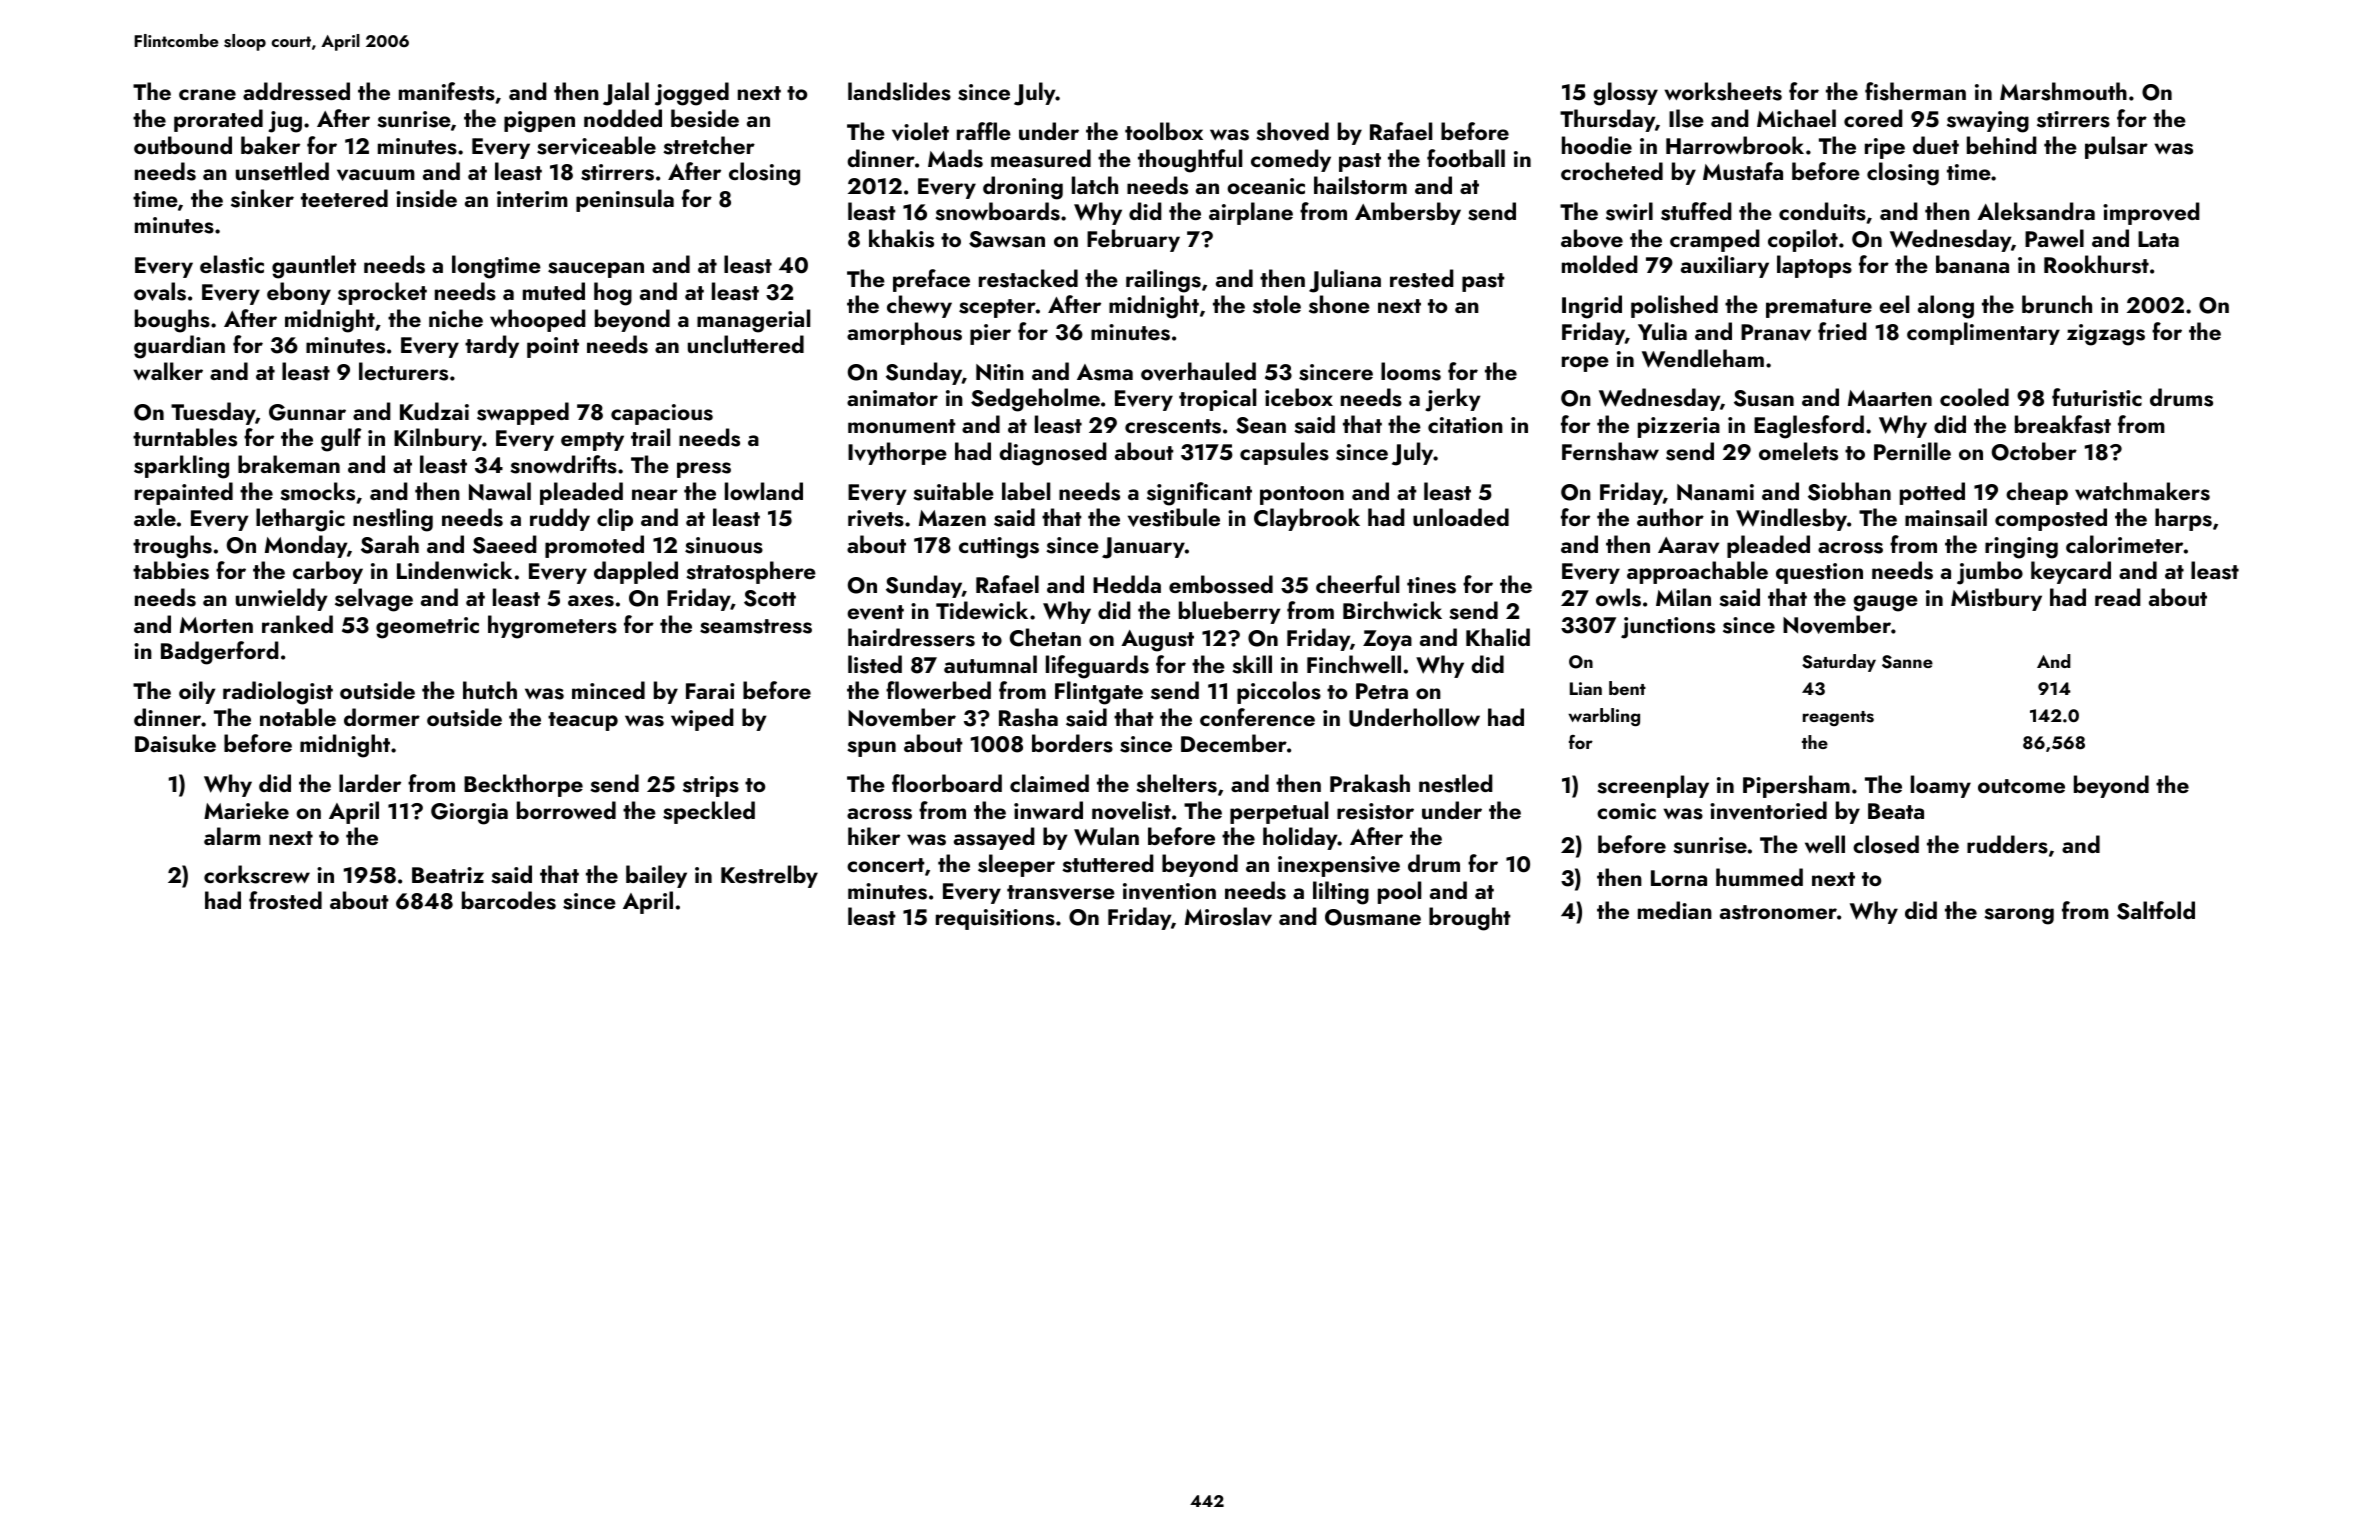 Image resolution: width=2380 pixels, height=1540 pixels. I want to click on copilot, so click(1803, 240).
